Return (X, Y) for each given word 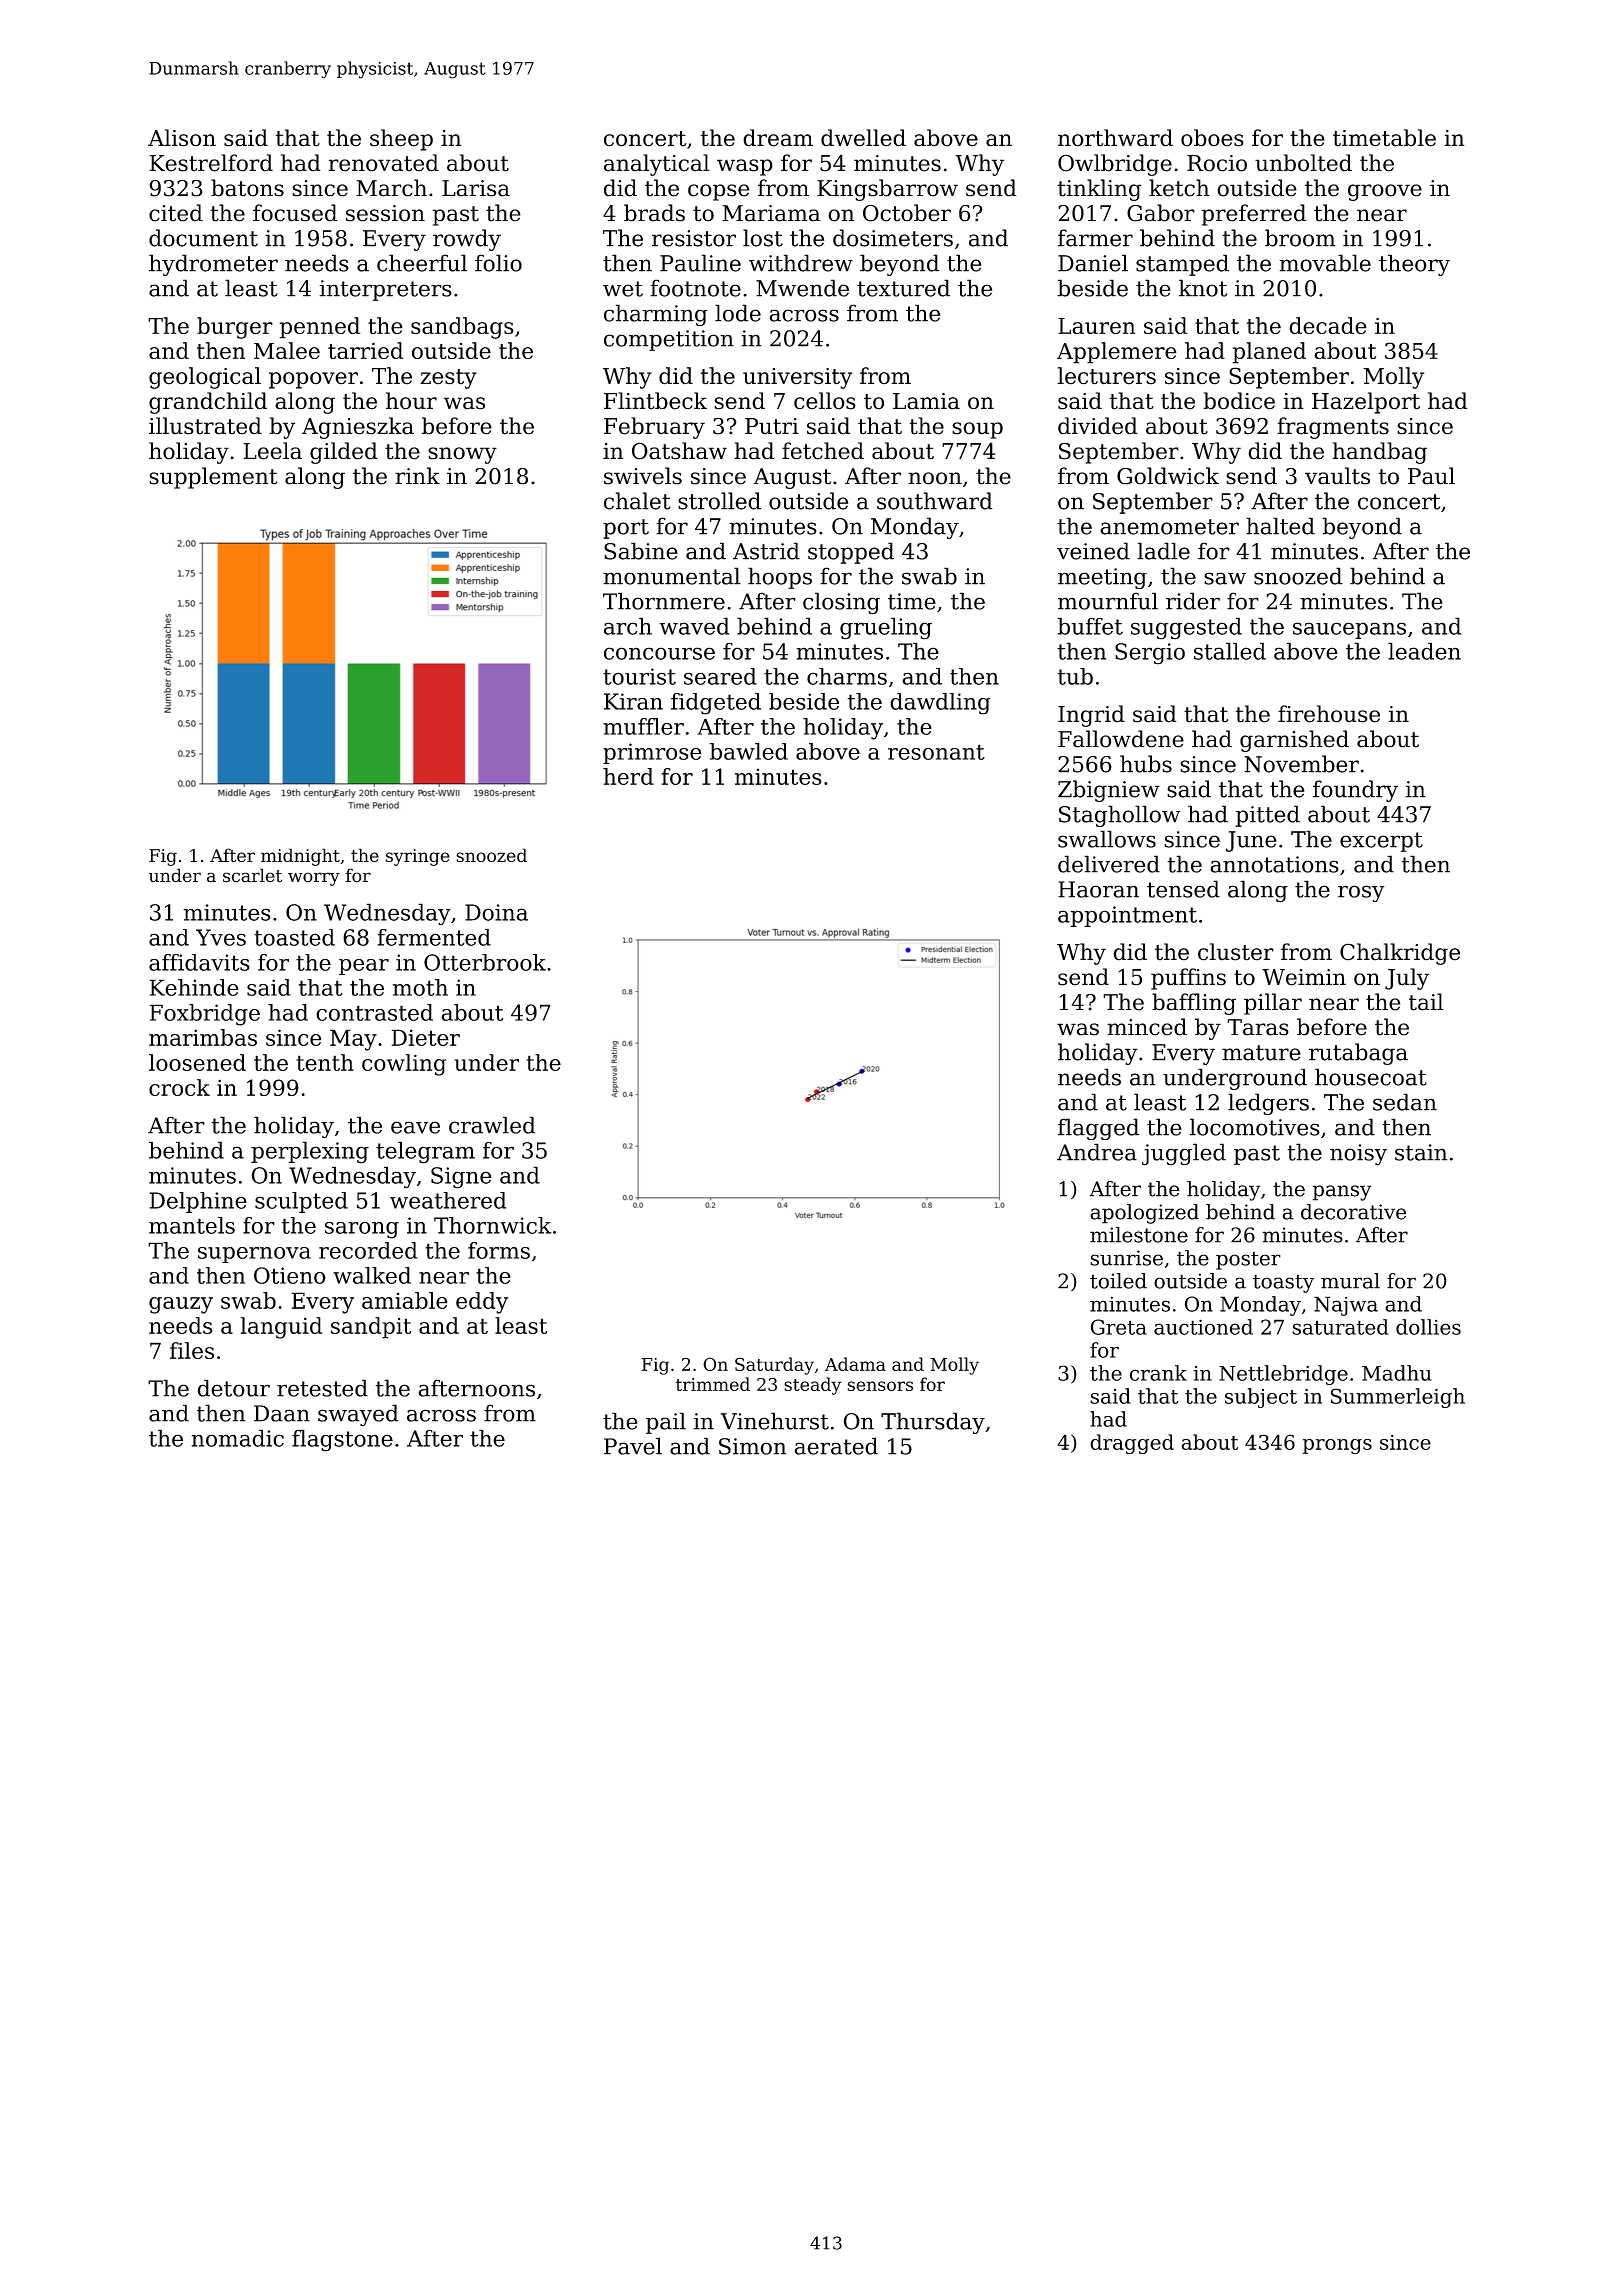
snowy (462, 455)
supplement (213, 478)
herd (628, 776)
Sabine (641, 551)
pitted (1267, 816)
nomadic (237, 1438)
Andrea (1097, 1152)
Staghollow (1120, 816)
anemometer (1169, 527)
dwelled (863, 138)
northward (1115, 138)
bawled (748, 751)
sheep (401, 140)
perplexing (310, 1152)
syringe (417, 857)
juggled (1184, 1154)
